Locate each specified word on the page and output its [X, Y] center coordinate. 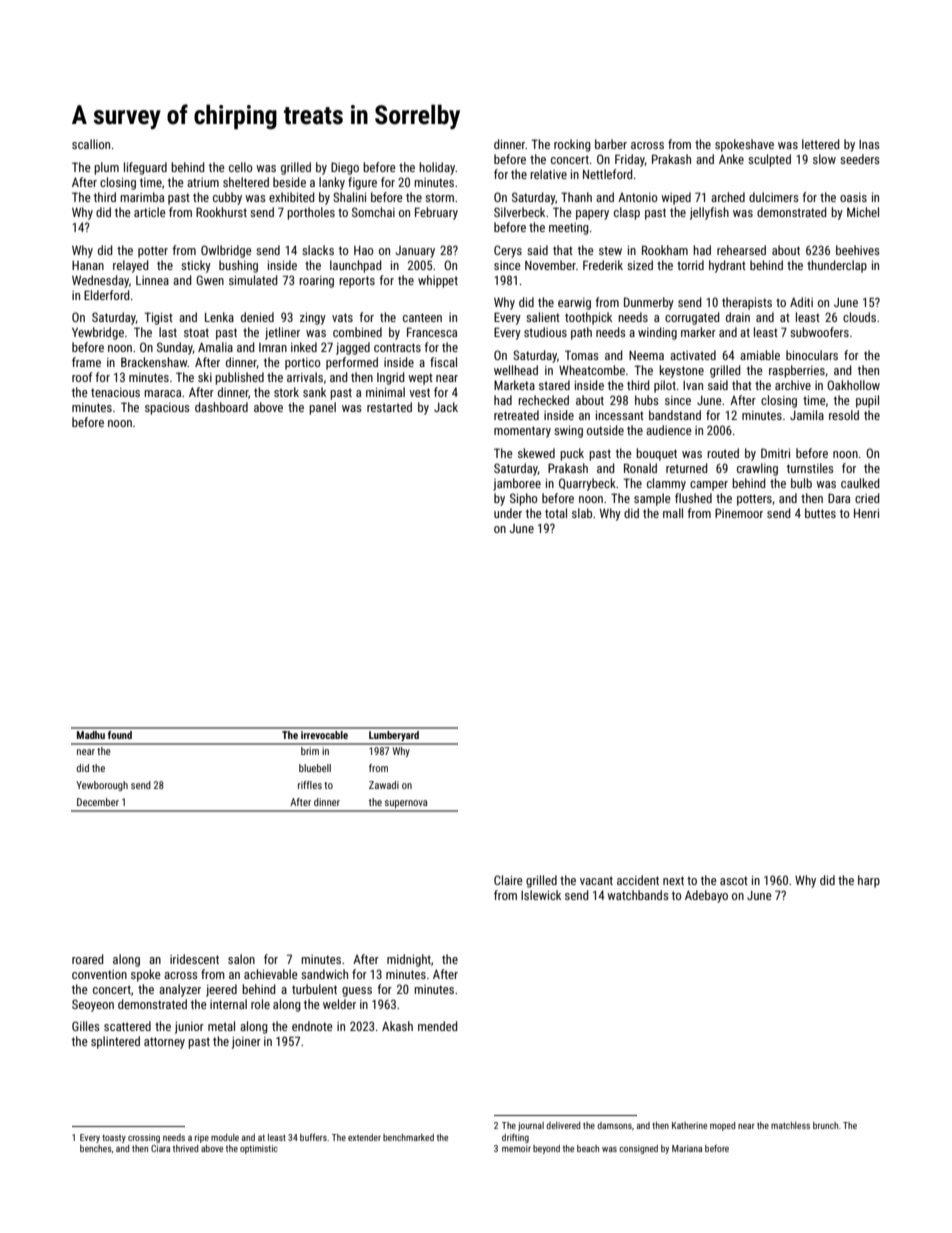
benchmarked [408, 1137]
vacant [596, 880]
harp [869, 881]
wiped [676, 198]
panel [322, 408]
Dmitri [775, 453]
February [436, 213]
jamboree [517, 484]
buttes [820, 513]
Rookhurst [221, 212]
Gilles [86, 1026]
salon [241, 959]
